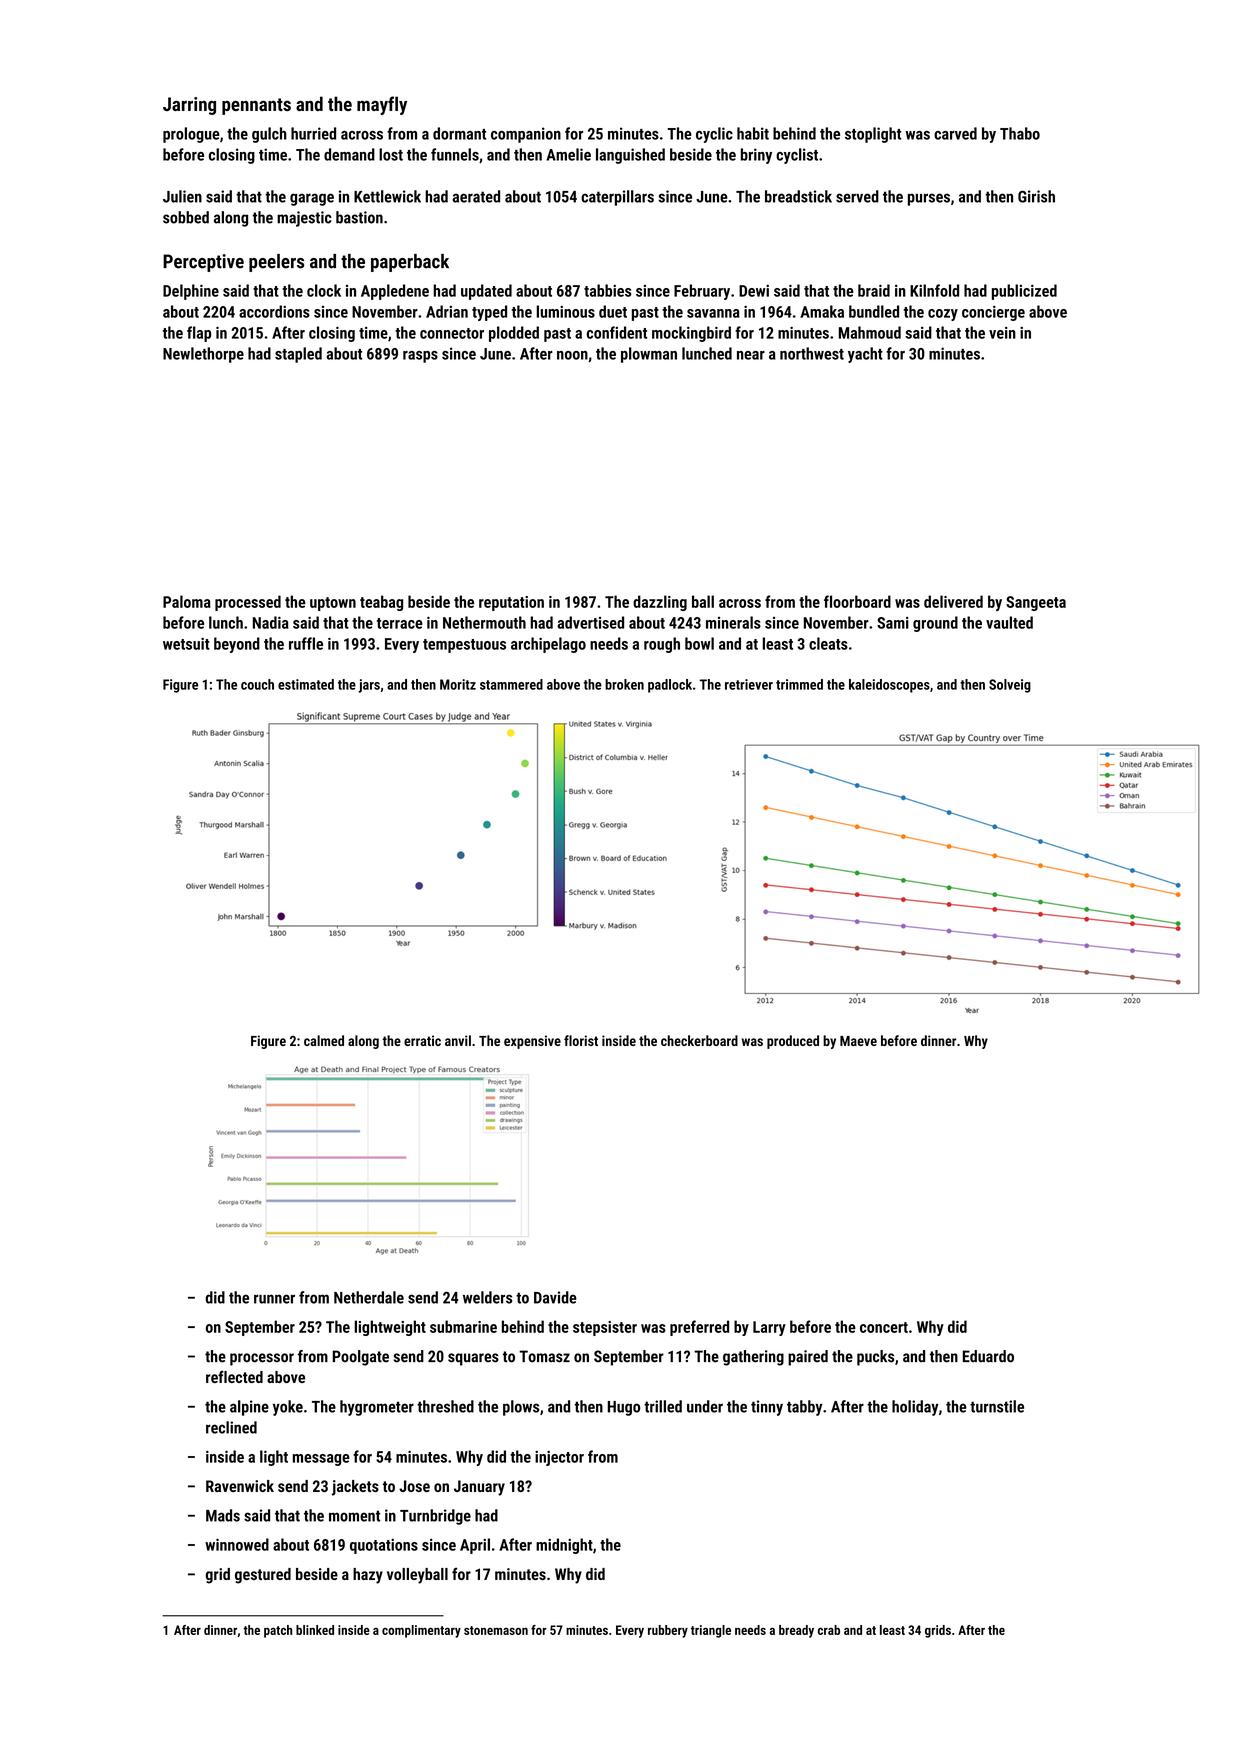 Image resolution: width=1238 pixels, height=1751 pixels. Describe the element at coordinates (189, 106) in the image. I see `Jarring` at that location.
